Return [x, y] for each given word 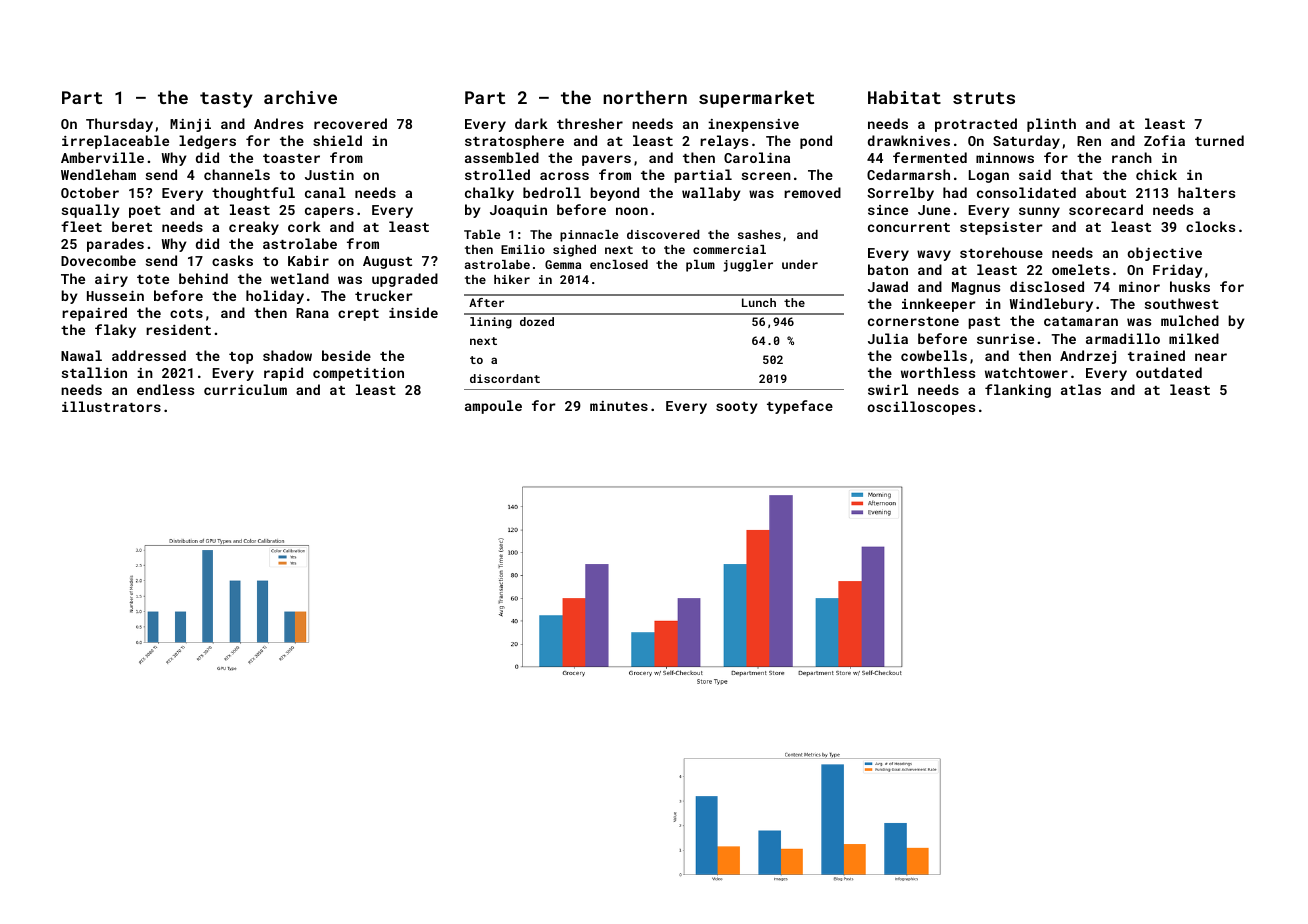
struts [984, 98]
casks [232, 260]
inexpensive [753, 125]
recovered [350, 123]
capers [329, 212]
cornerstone [913, 321]
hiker [512, 279]
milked [1194, 338]
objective [1164, 254]
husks [1190, 286]
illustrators [111, 406]
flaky [115, 331]
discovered [663, 234]
